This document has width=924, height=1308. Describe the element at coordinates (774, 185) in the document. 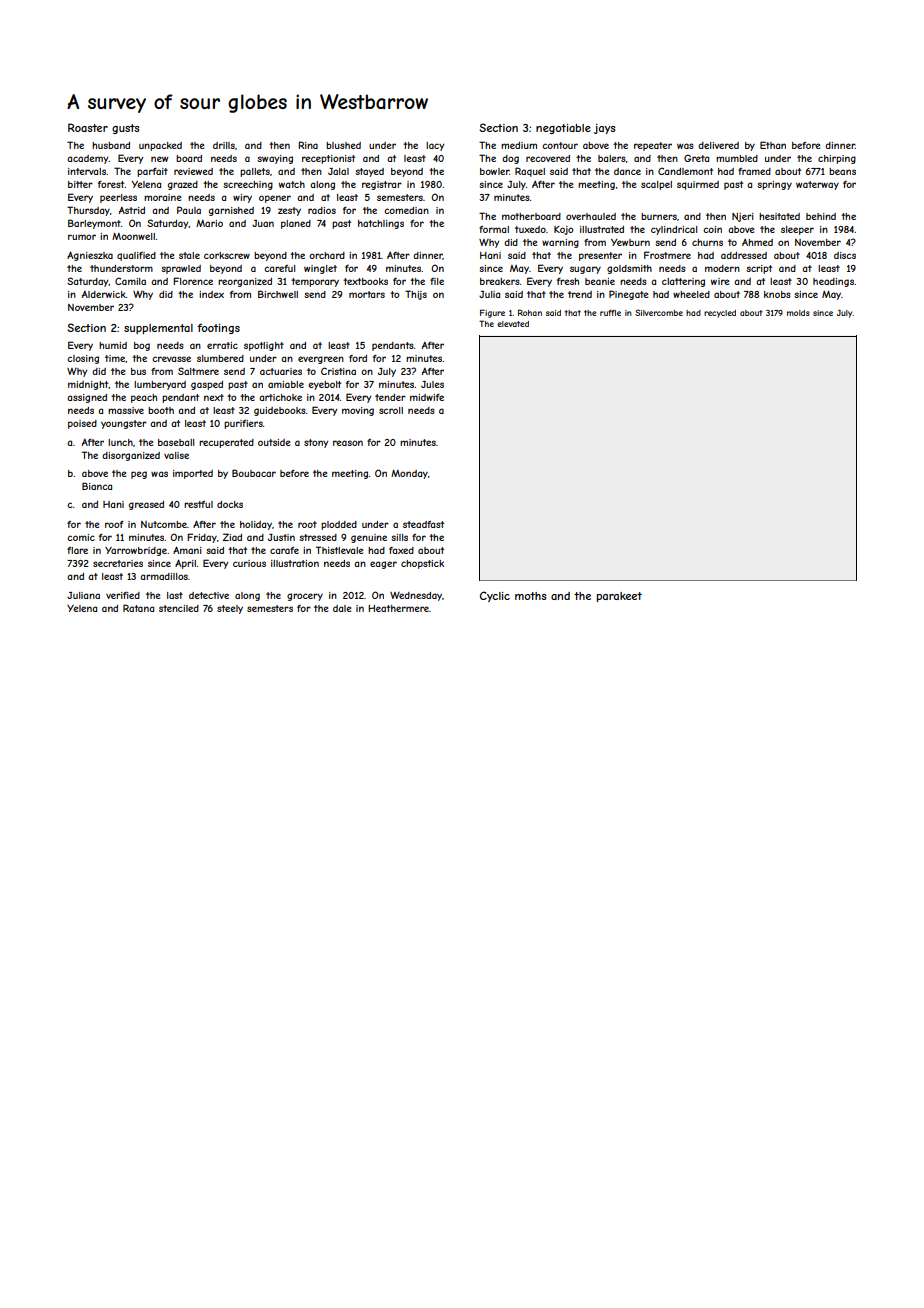

I see `springy` at that location.
